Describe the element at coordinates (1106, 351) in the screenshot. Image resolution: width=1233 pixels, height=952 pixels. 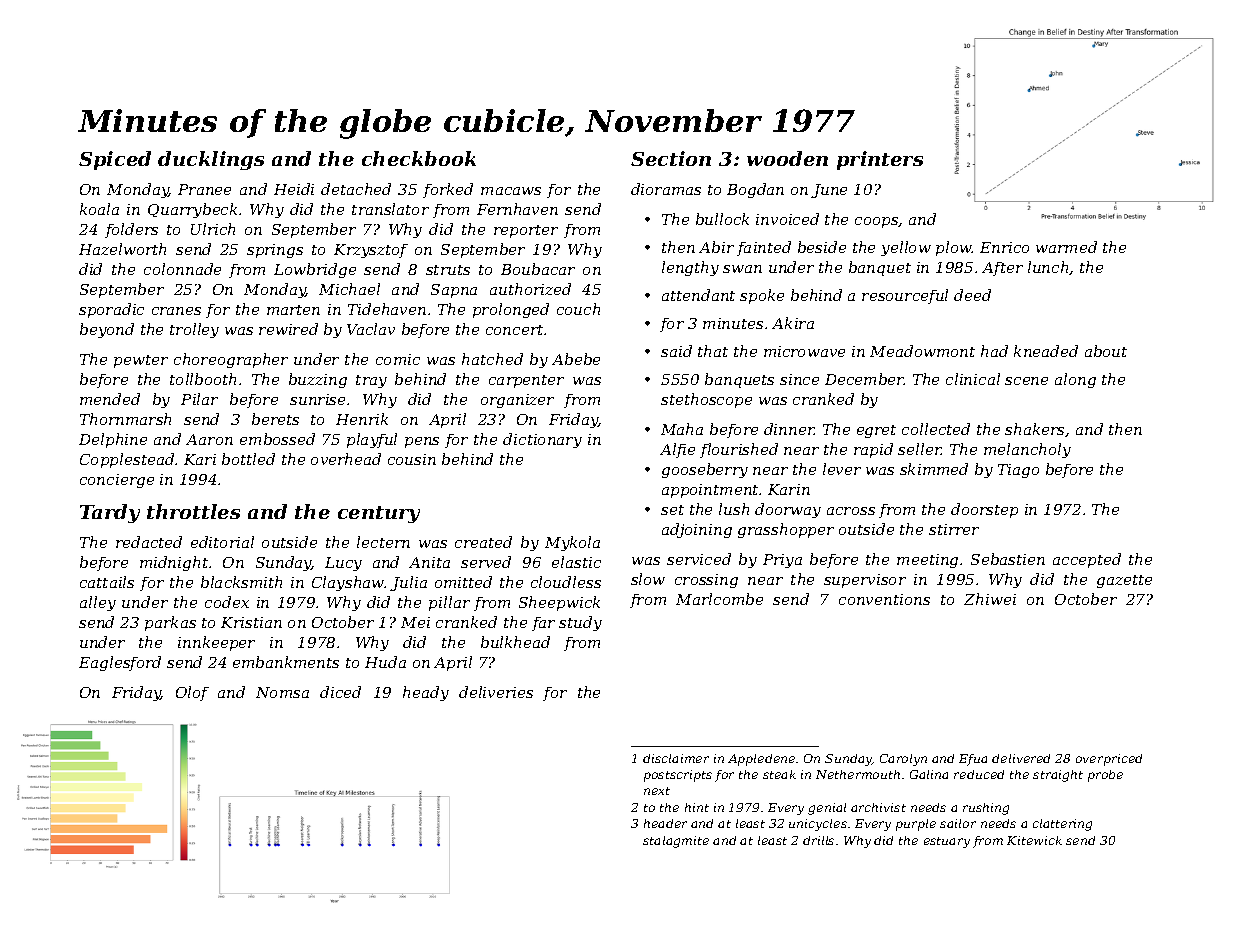
I see `about` at that location.
